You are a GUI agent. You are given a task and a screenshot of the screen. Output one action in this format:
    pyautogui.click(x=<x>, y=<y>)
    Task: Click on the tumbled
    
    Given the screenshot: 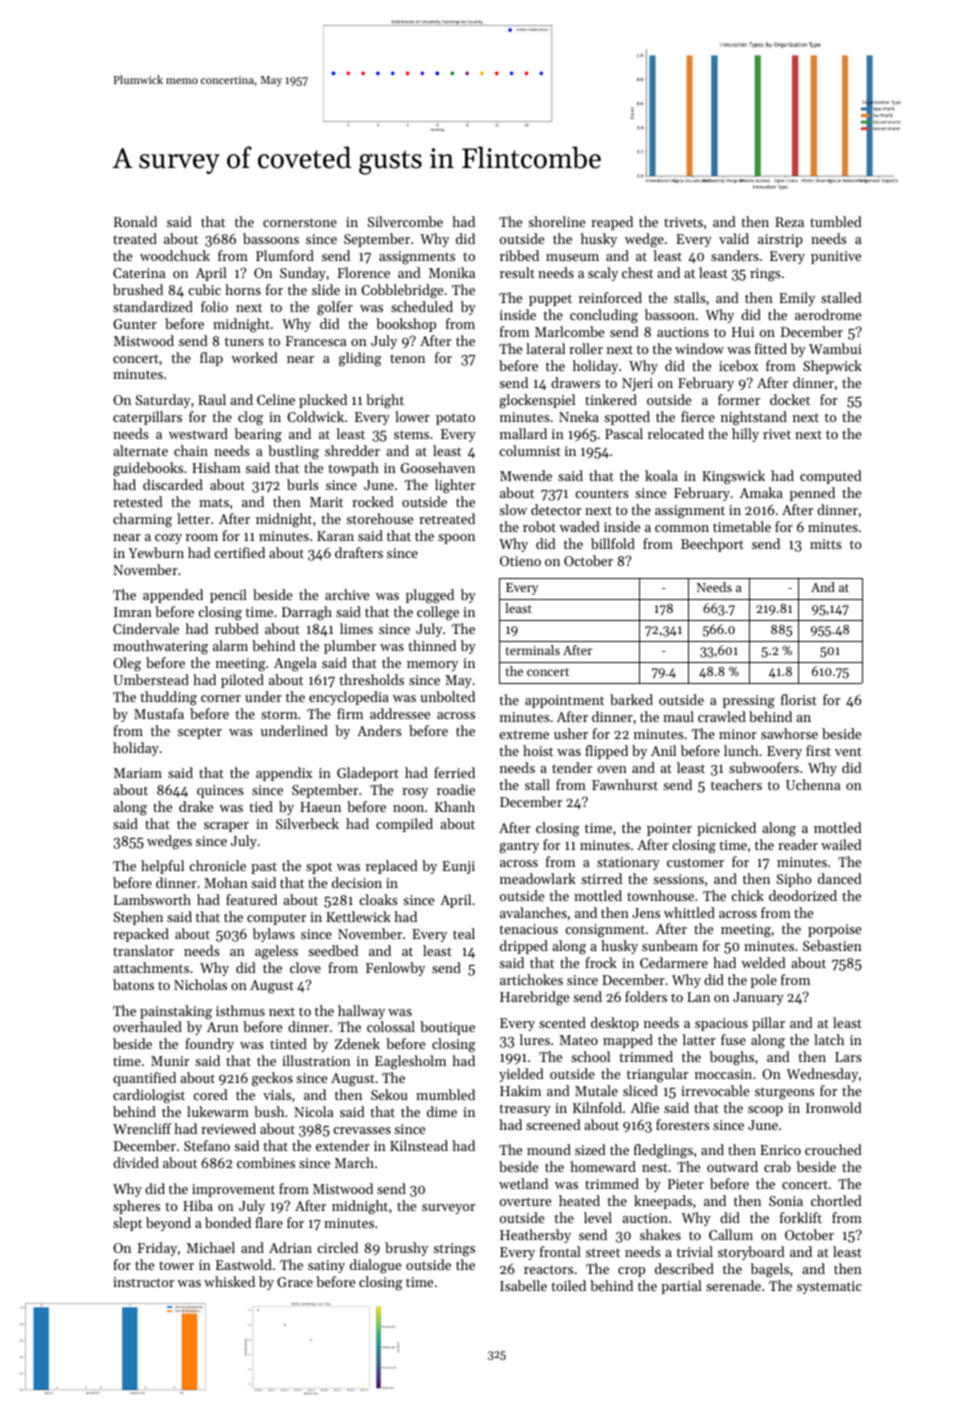 What is the action you would take?
    pyautogui.click(x=836, y=221)
